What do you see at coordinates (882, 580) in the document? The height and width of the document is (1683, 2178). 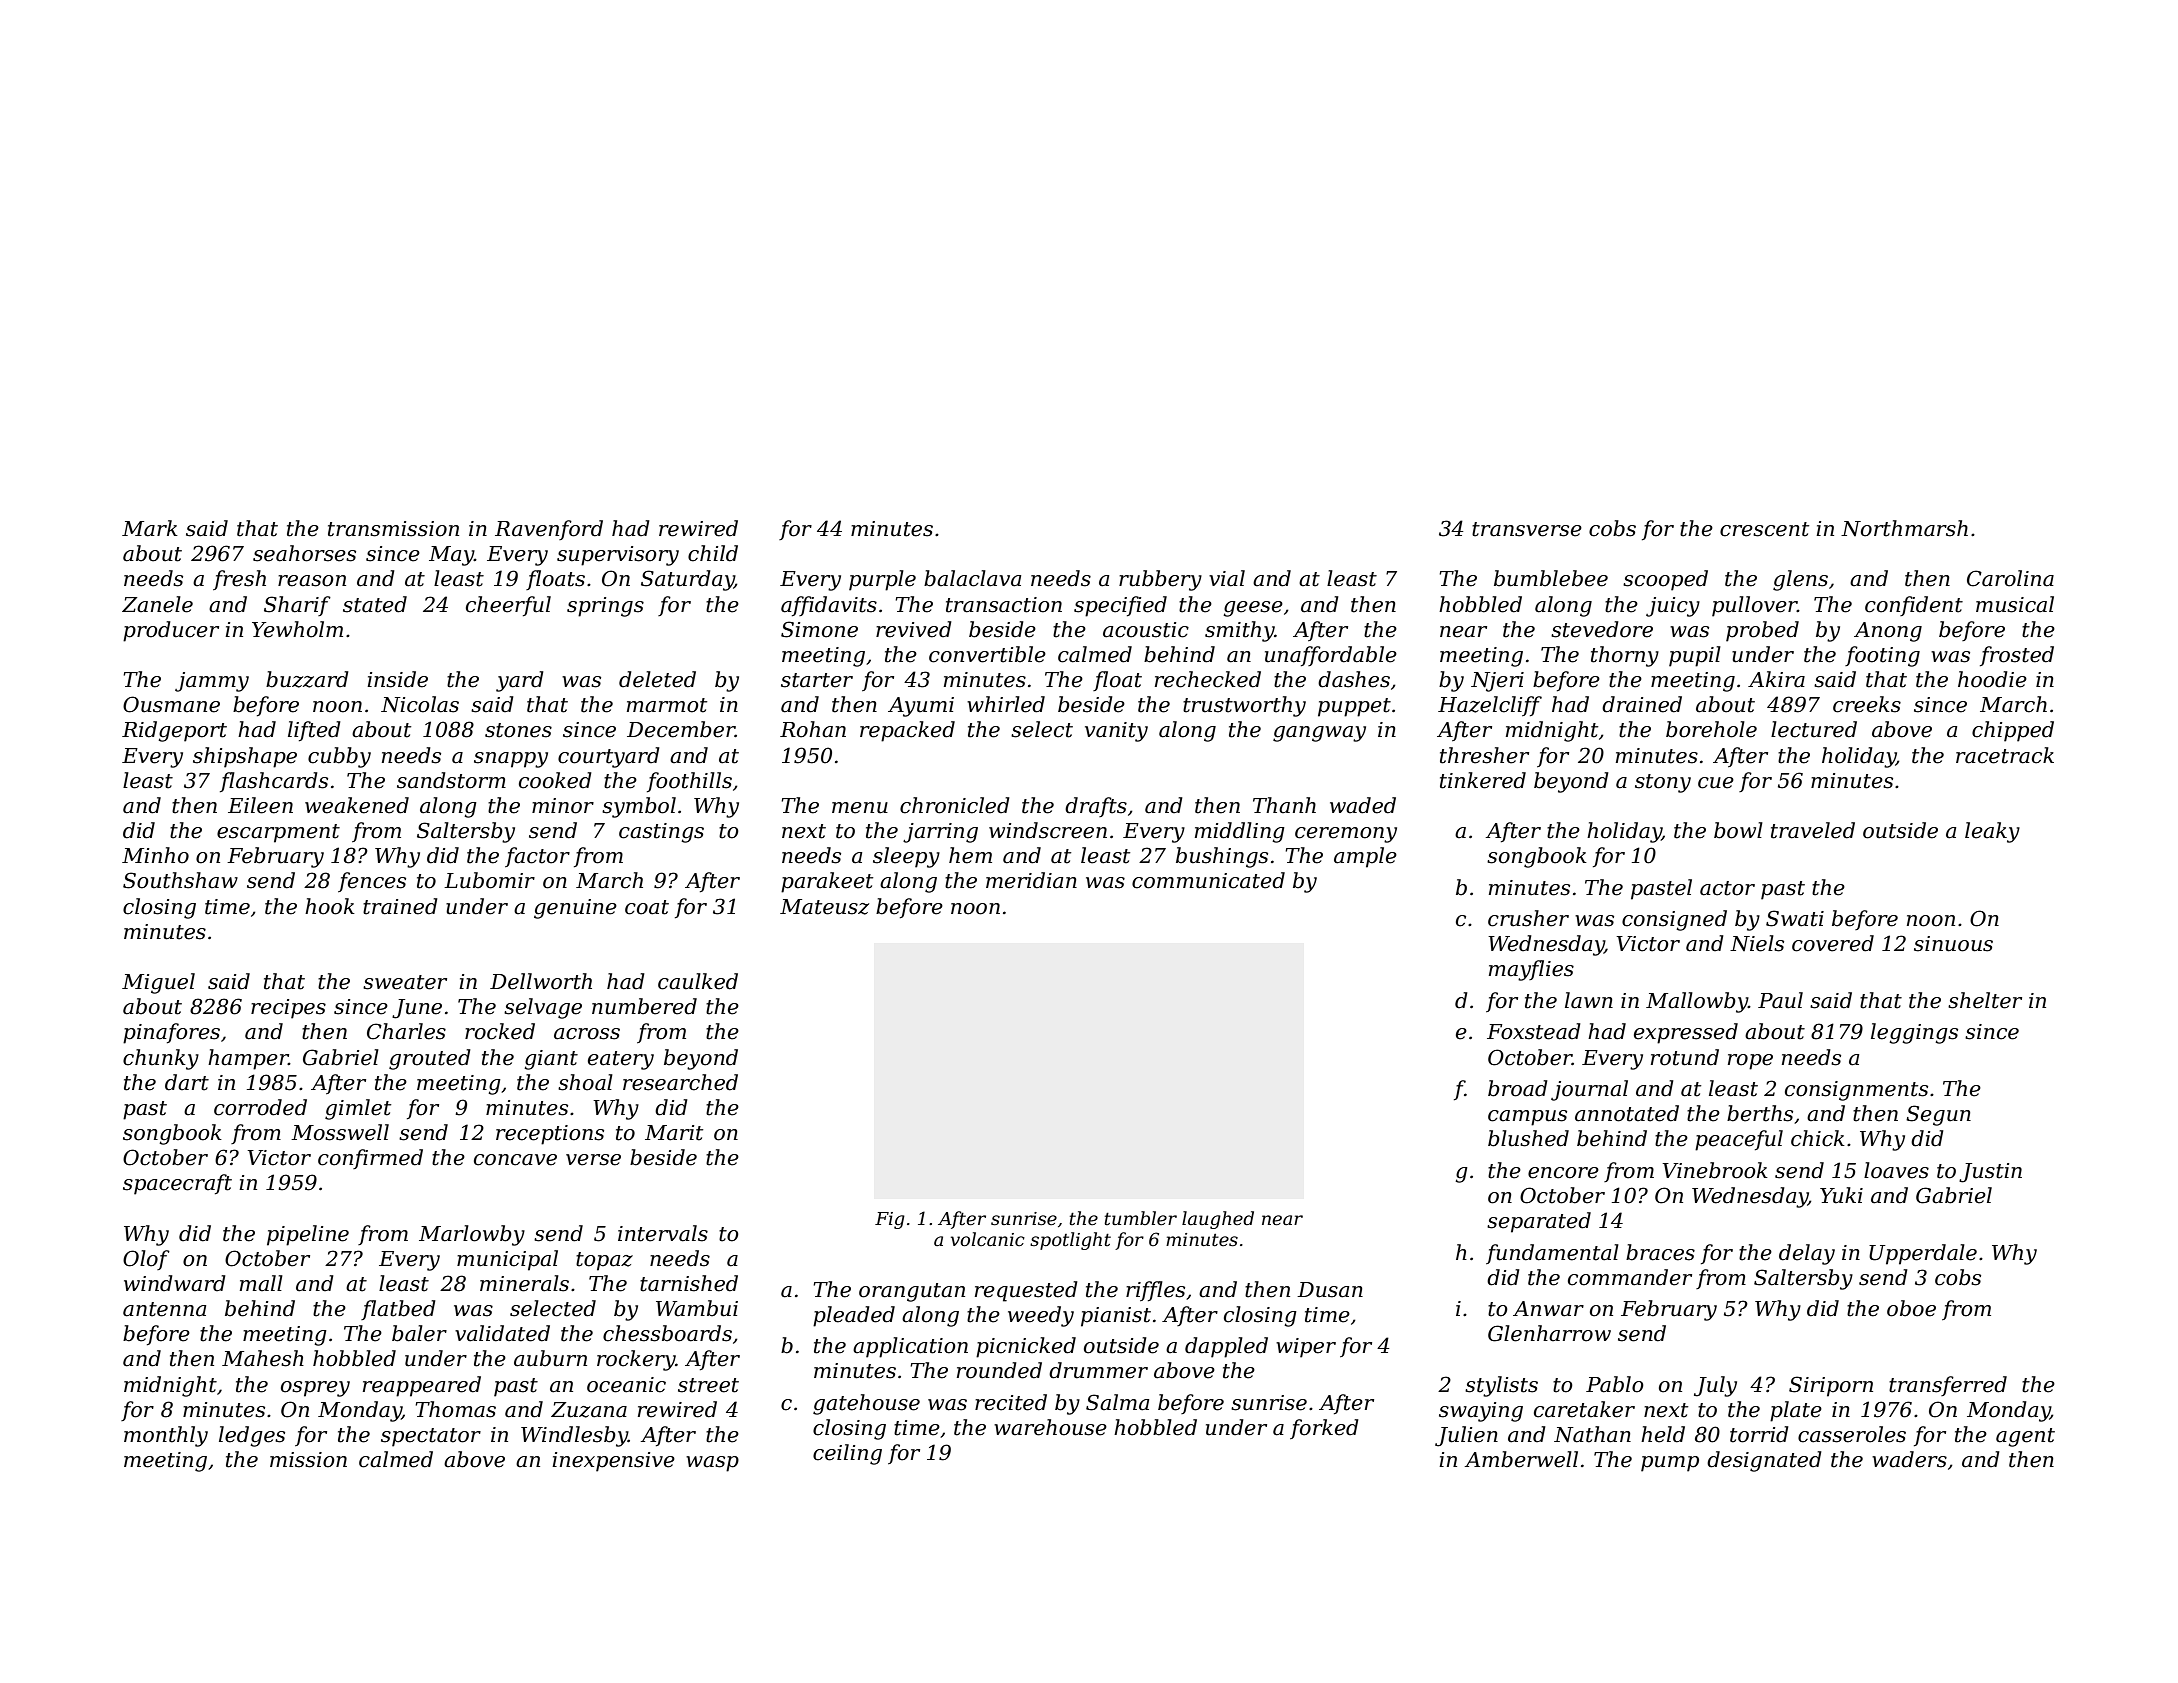 I see `purple` at bounding box center [882, 580].
